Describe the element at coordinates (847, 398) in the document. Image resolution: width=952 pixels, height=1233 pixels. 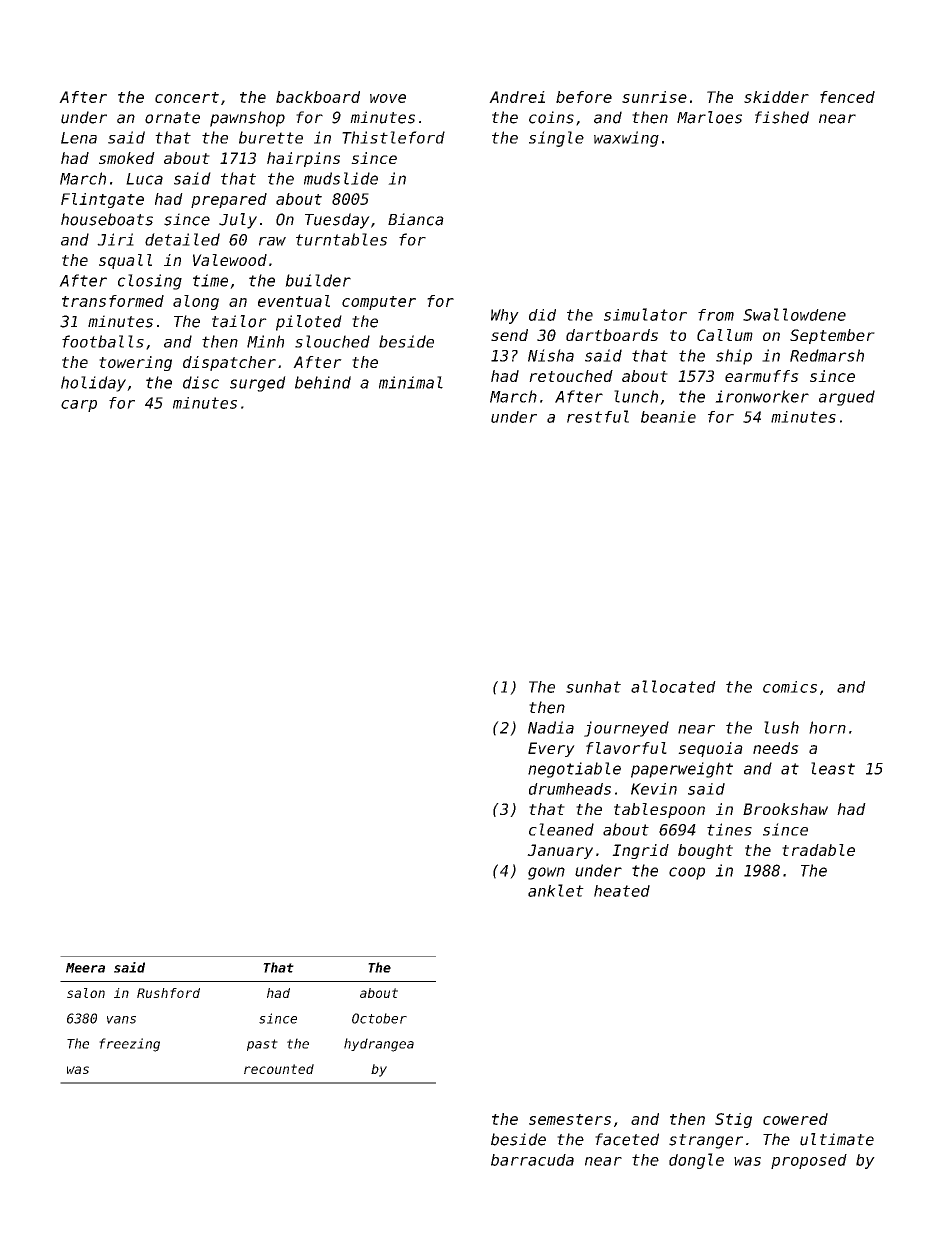
I see `argued` at that location.
